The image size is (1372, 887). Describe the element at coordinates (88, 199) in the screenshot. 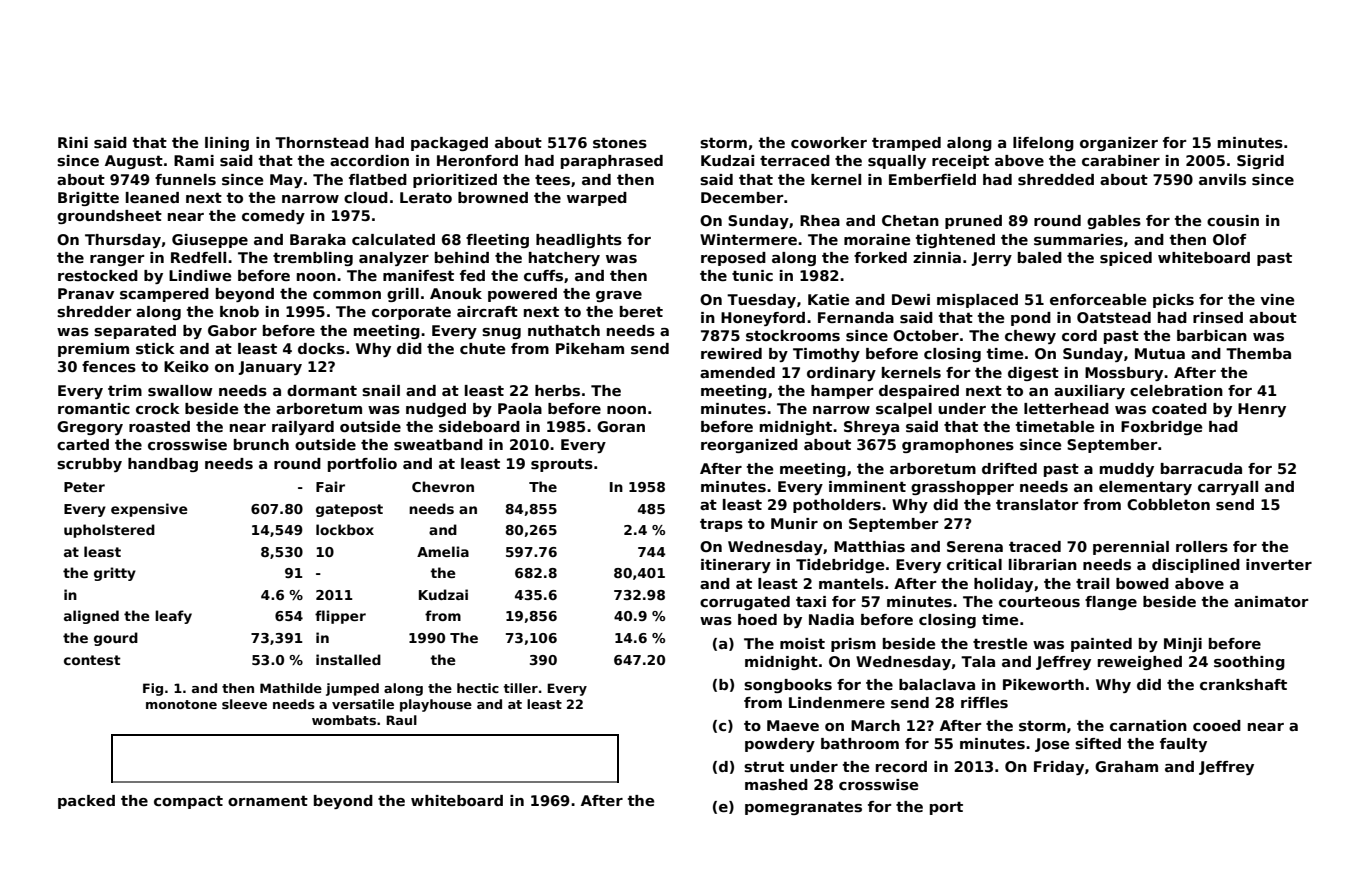

I see `Brigitte` at that location.
